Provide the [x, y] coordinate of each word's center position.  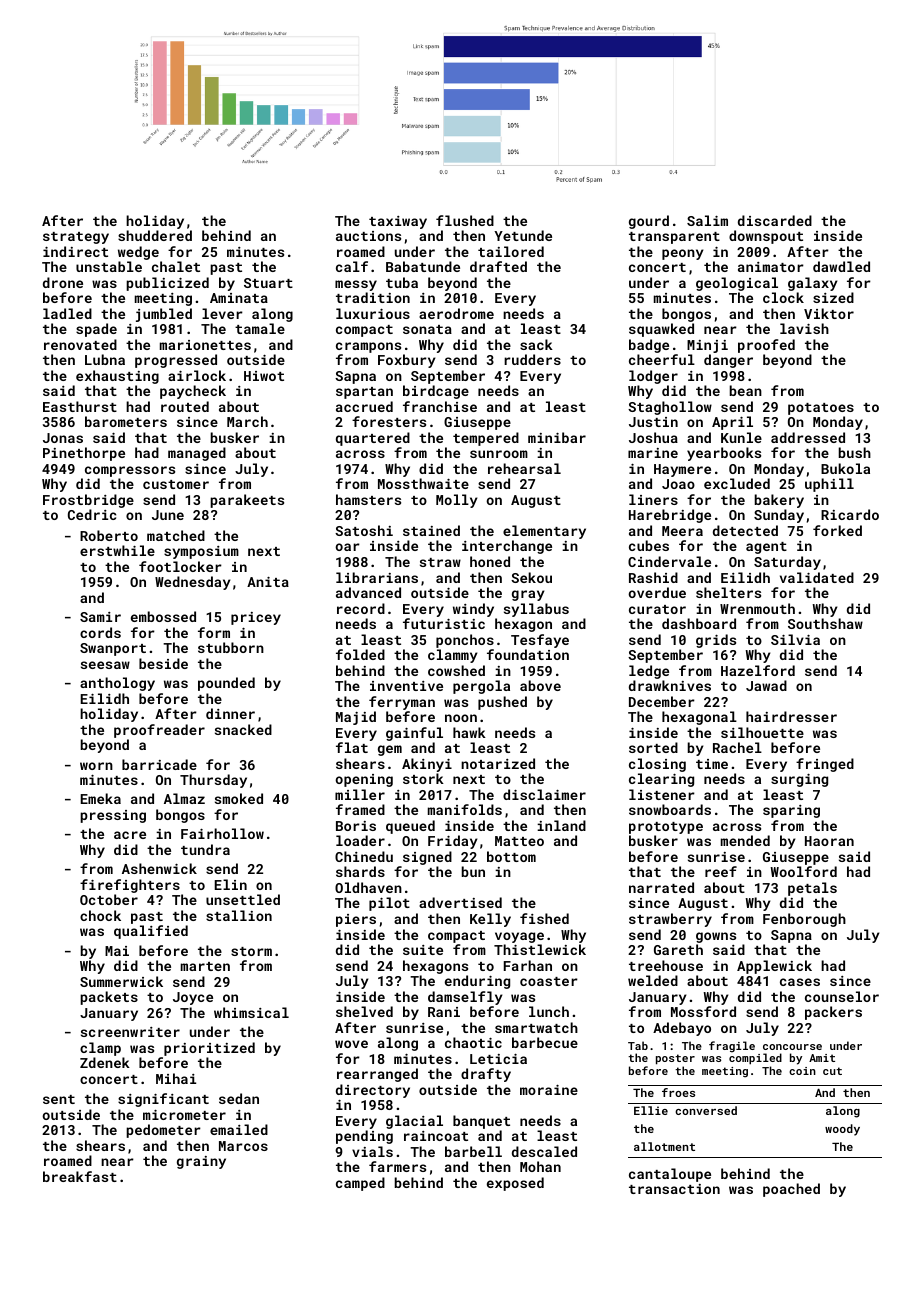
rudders [532, 359]
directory [373, 1091]
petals [812, 889]
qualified [151, 932]
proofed [766, 346]
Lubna [105, 359]
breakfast [80, 1176]
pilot [389, 904]
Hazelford [758, 670]
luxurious [373, 313]
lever [222, 313]
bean [746, 390]
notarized [498, 763]
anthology [117, 684]
